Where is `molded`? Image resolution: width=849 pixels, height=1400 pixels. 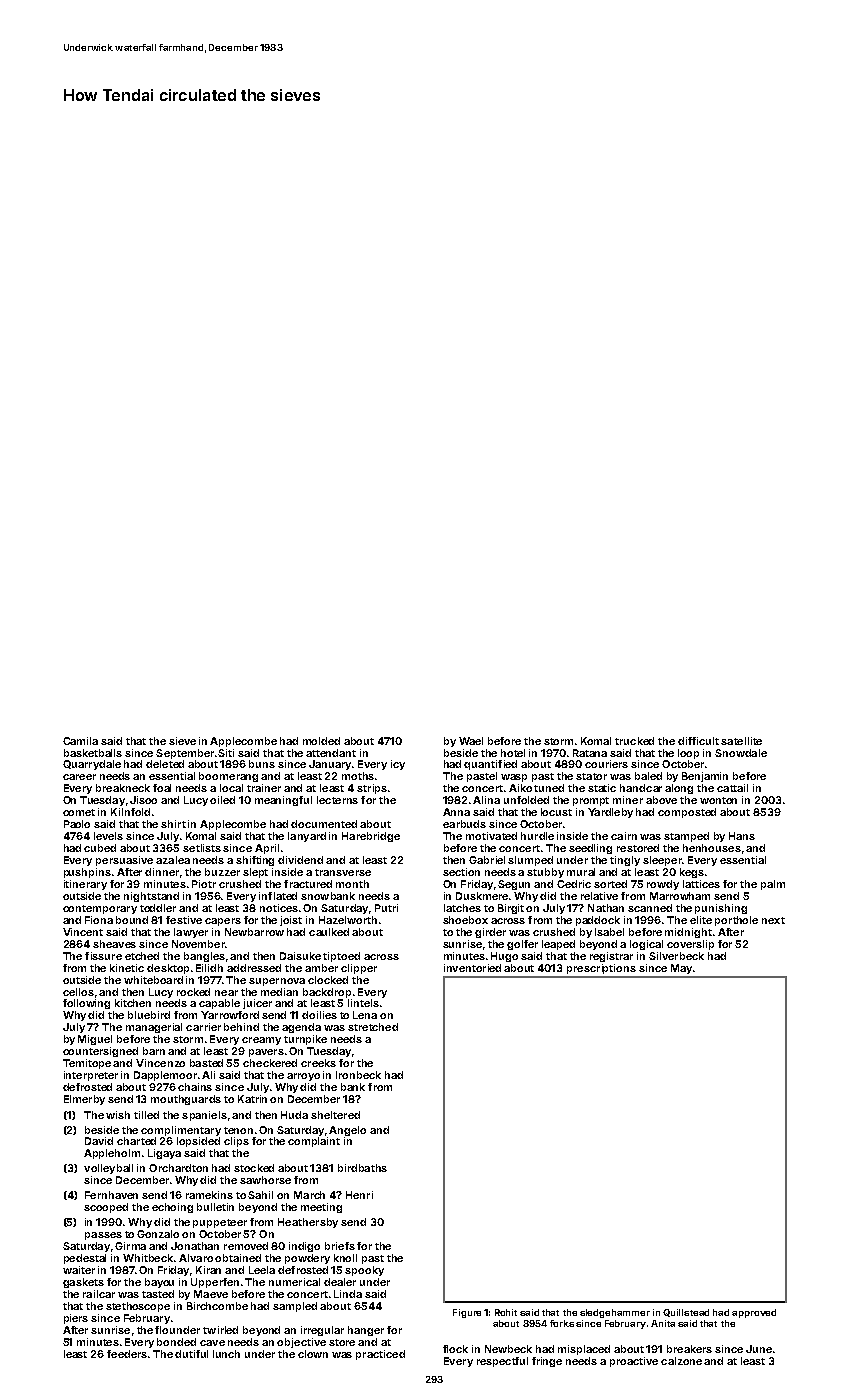
molded is located at coordinates (321, 741).
